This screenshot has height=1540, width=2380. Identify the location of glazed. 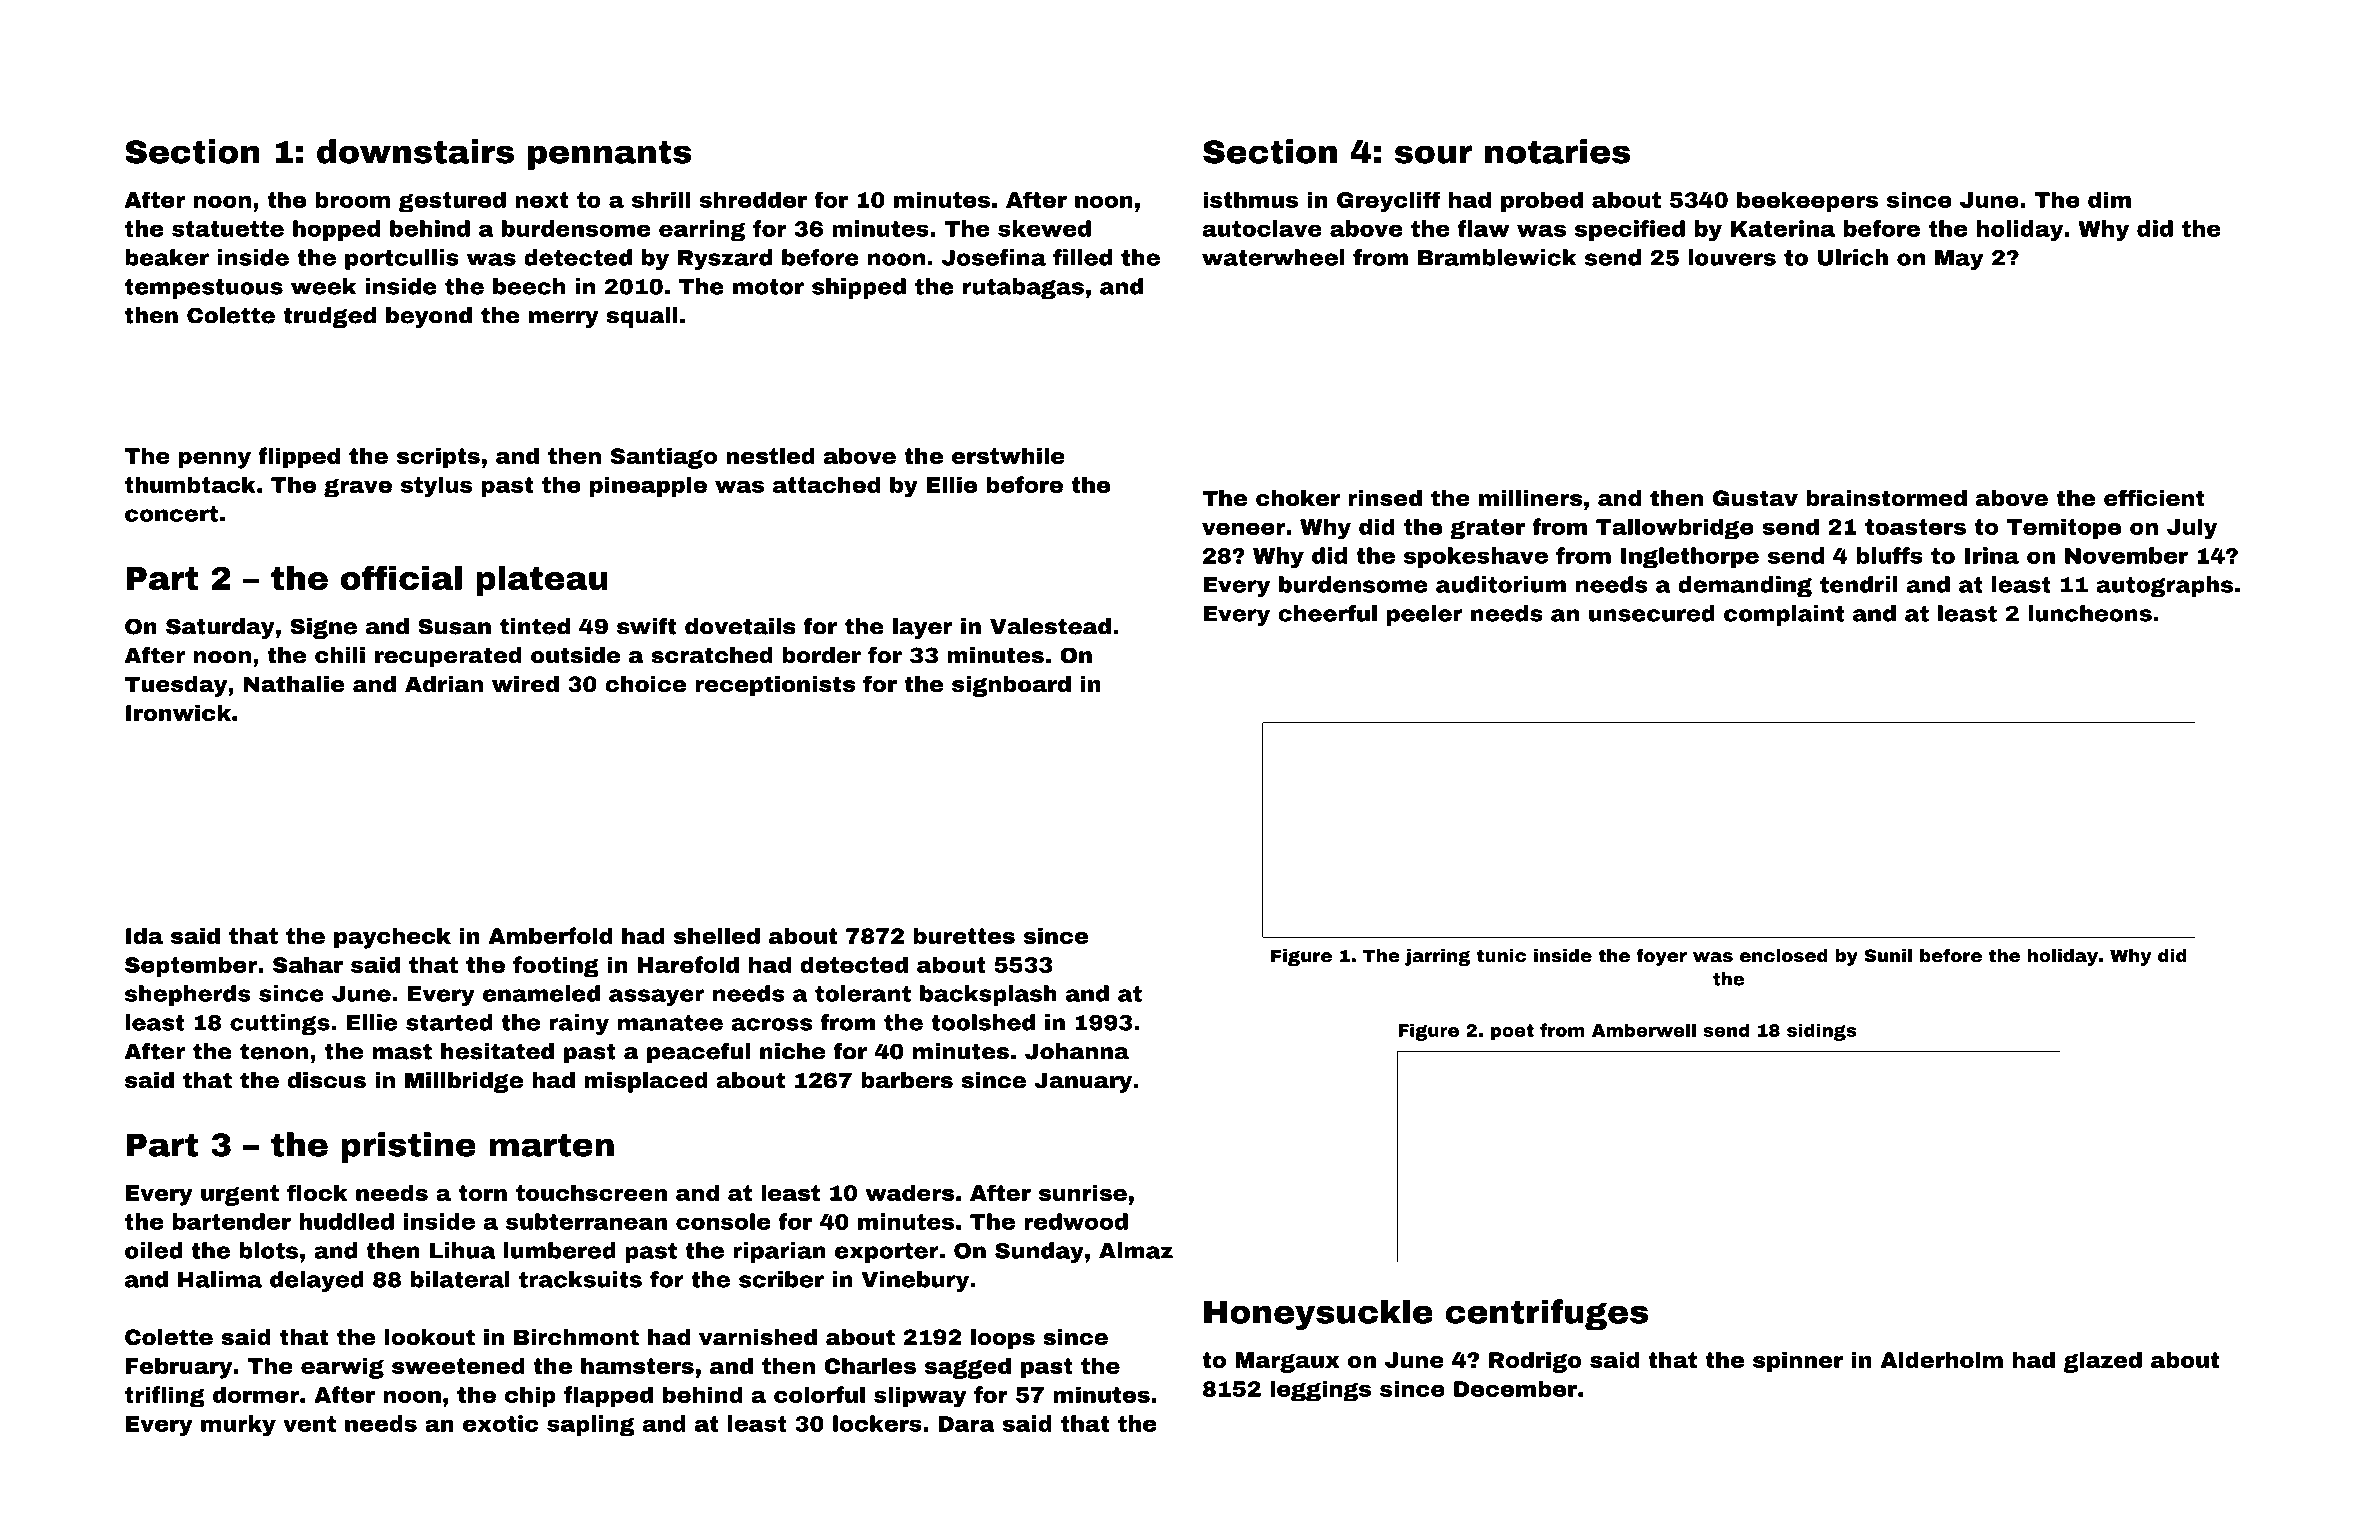
(2103, 1362).
